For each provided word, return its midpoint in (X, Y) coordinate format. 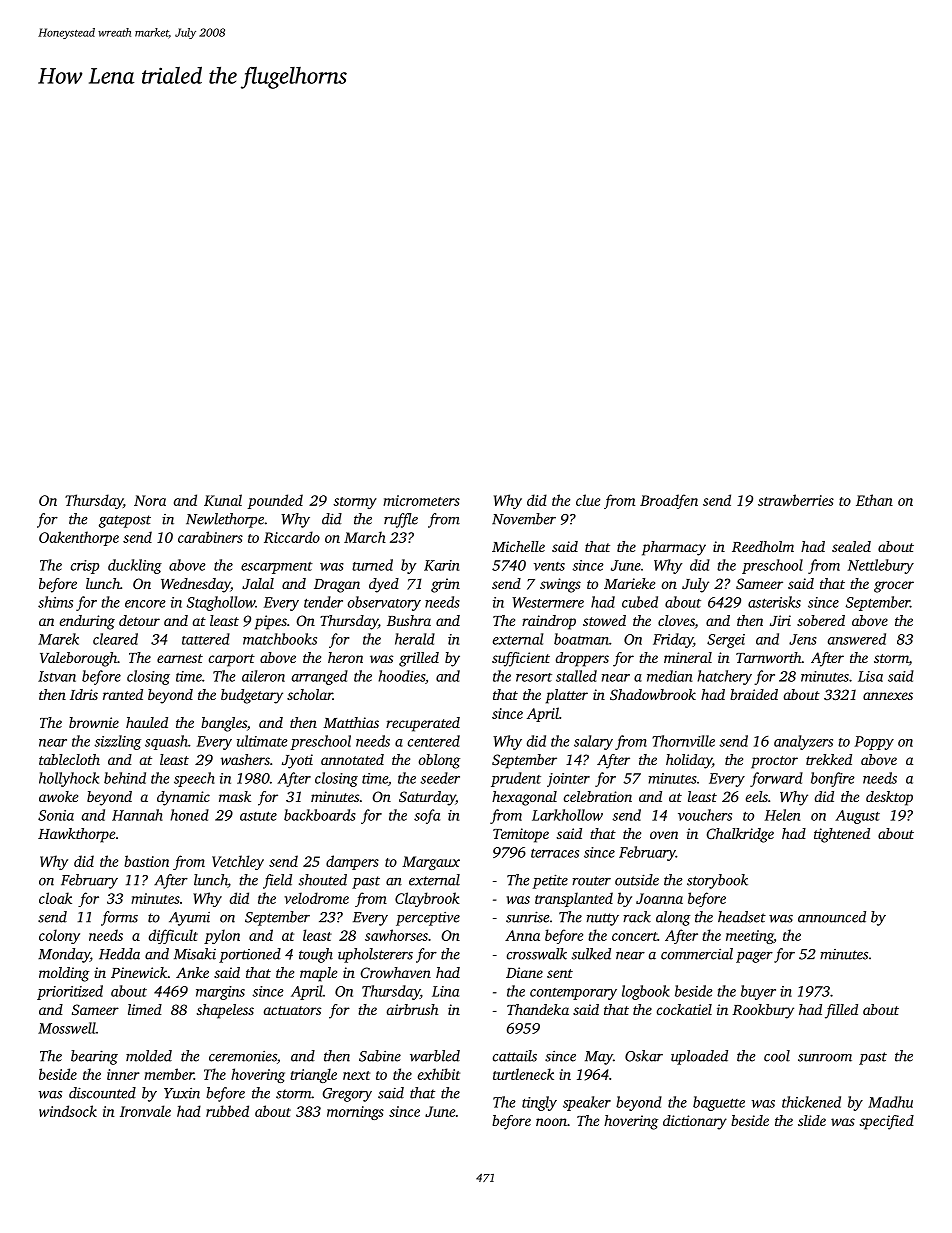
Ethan (874, 500)
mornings (355, 1113)
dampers (352, 862)
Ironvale (145, 1111)
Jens (803, 639)
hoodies (401, 676)
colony (59, 936)
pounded (275, 501)
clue (588, 500)
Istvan (57, 676)
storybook (717, 881)
